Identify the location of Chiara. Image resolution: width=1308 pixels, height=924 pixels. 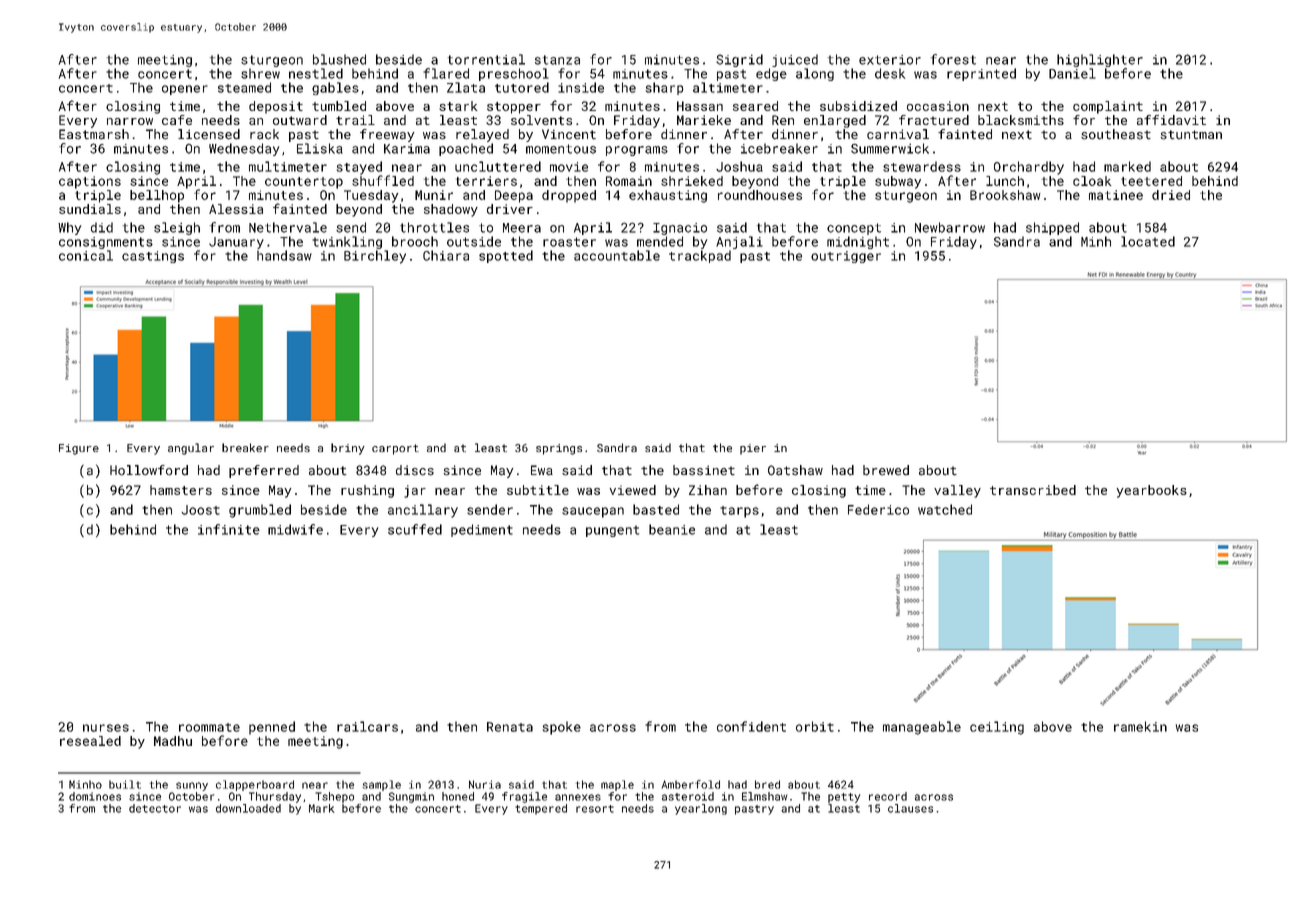
(446, 255).
